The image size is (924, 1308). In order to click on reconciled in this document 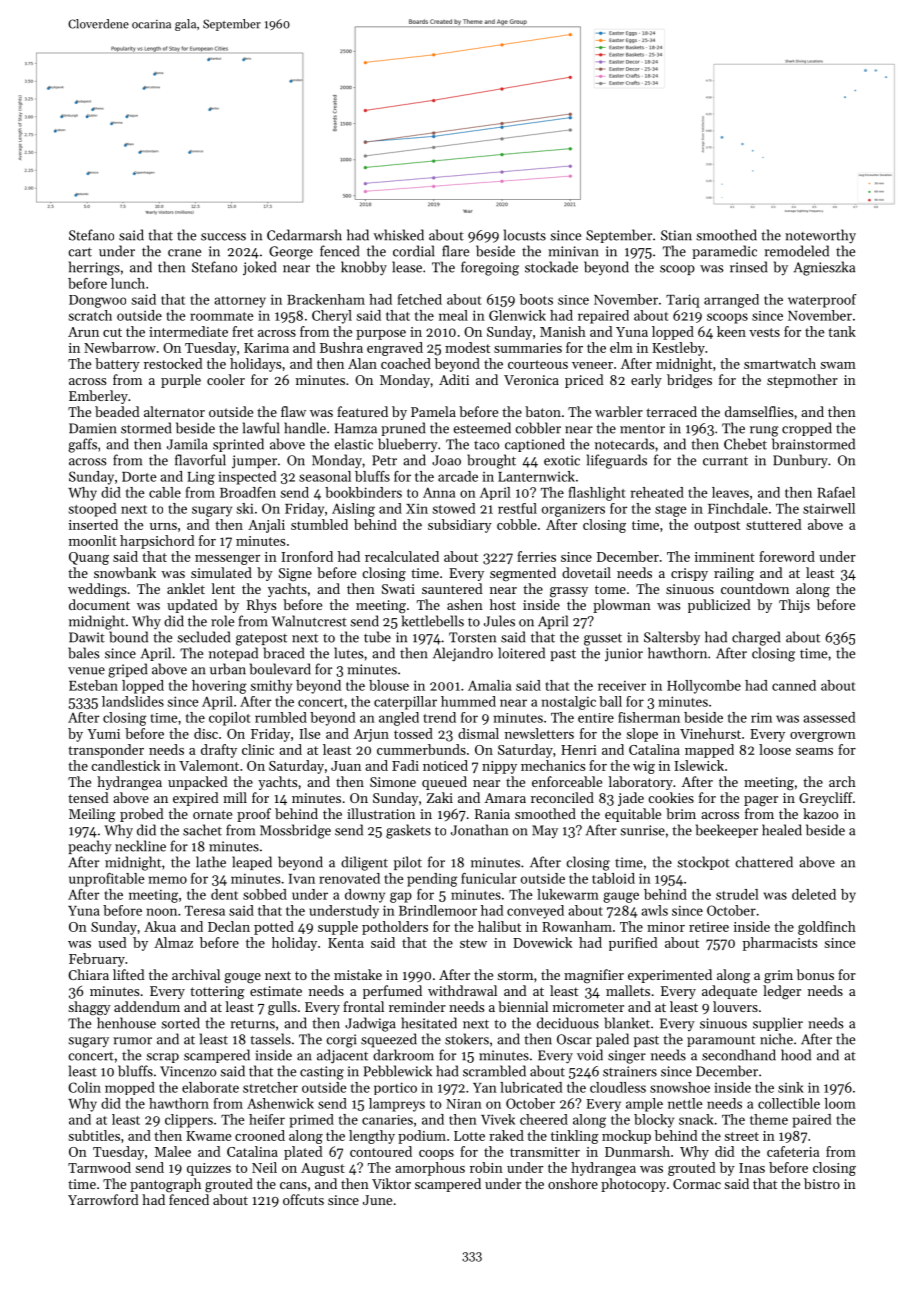, I will do `click(562, 797)`.
